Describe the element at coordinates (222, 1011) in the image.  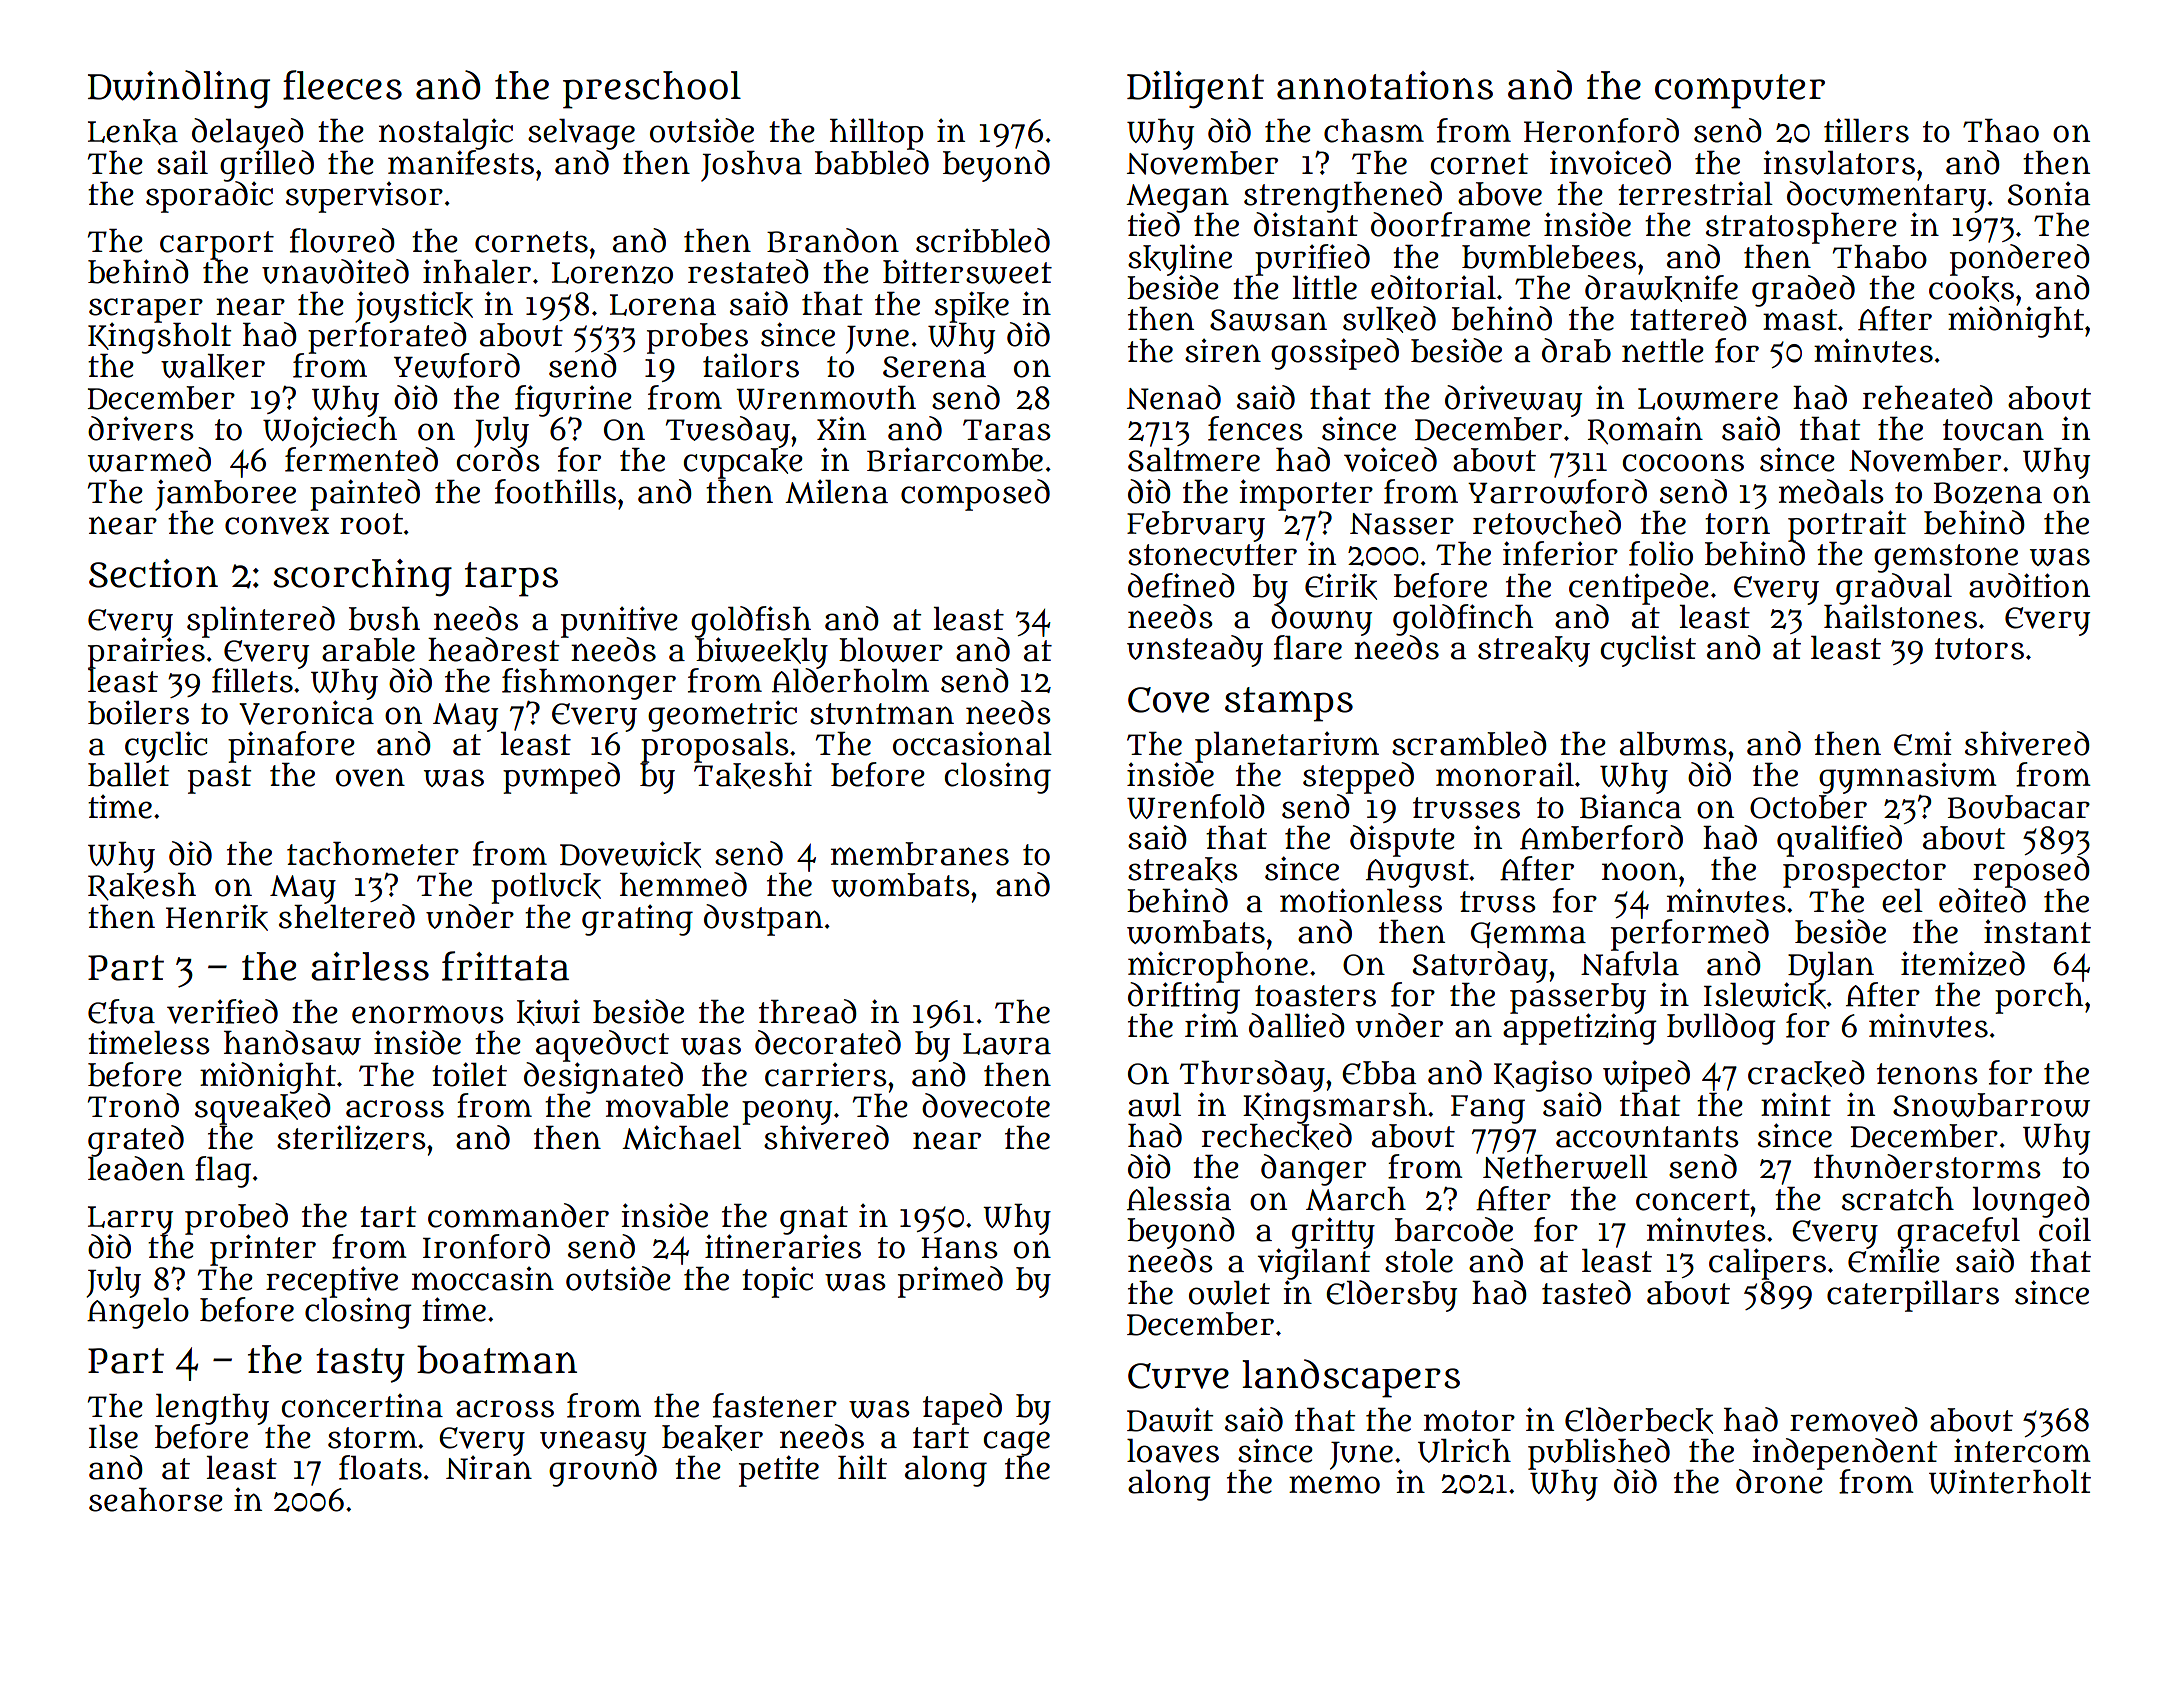
I see `verified` at that location.
